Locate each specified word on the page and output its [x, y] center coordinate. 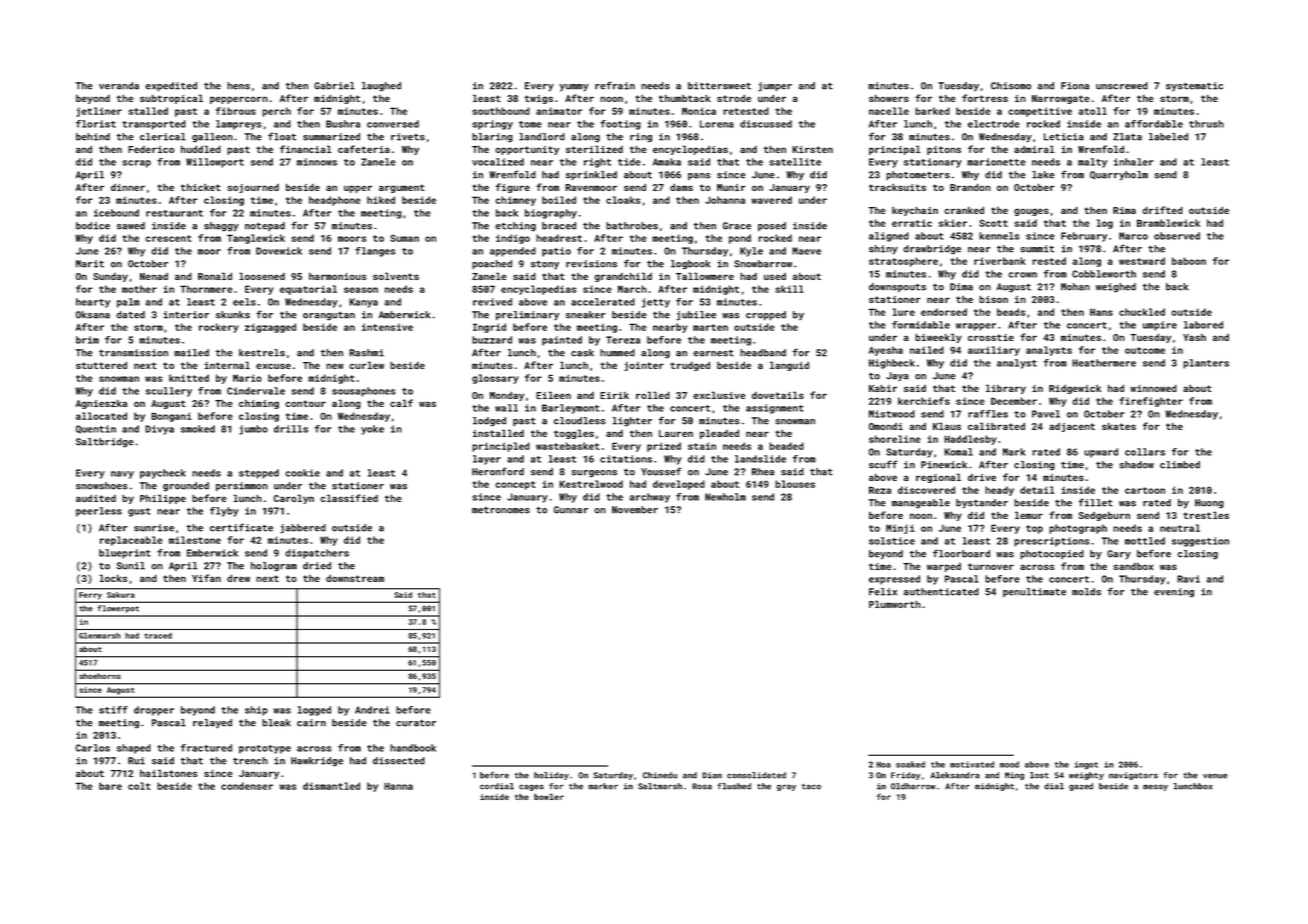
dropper [154, 711]
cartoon [1145, 490]
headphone [335, 201]
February [1084, 237]
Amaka [667, 162]
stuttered [101, 365]
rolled [653, 395]
